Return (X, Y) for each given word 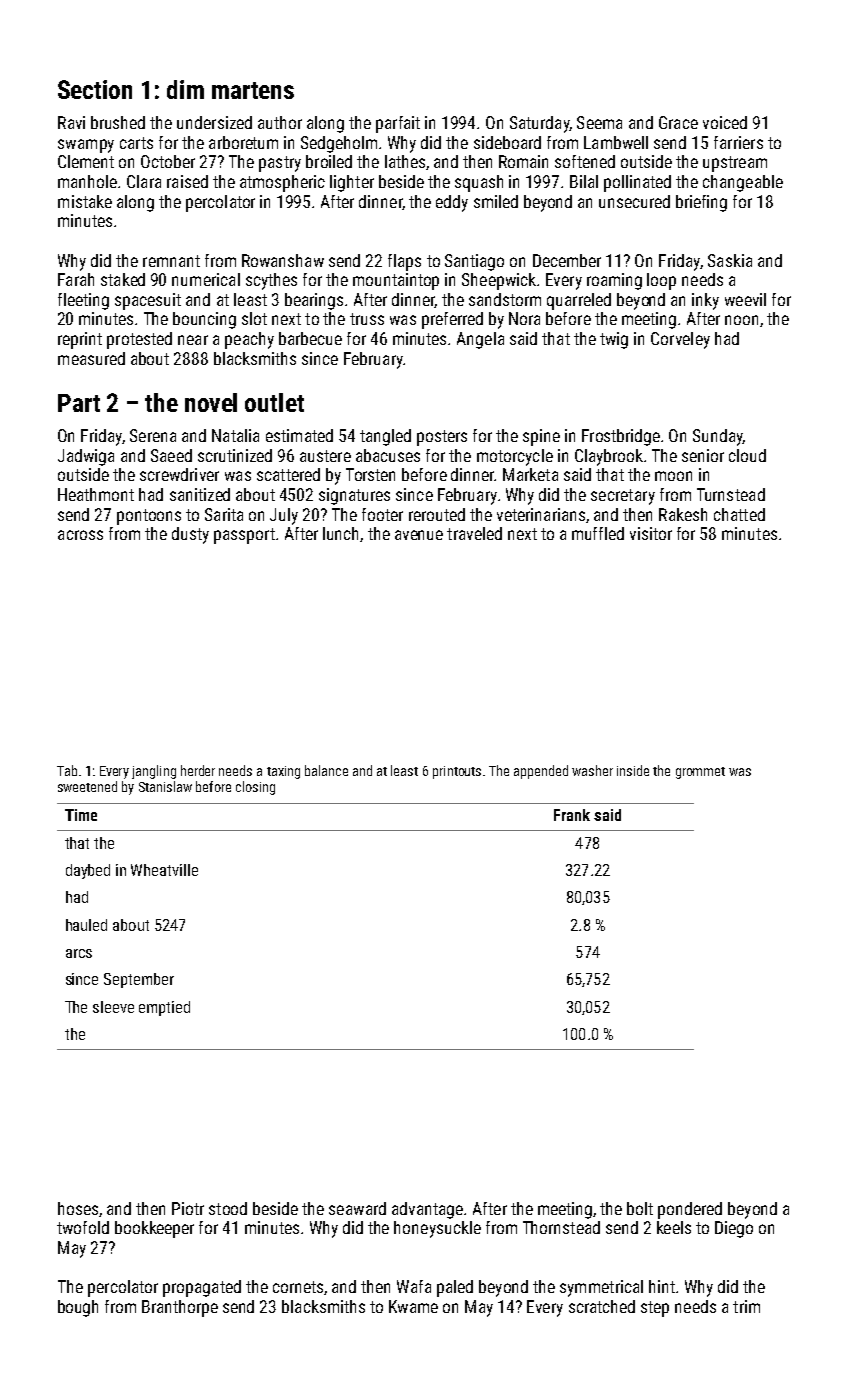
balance (326, 770)
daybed (88, 871)
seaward (357, 1208)
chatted (739, 514)
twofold (83, 1227)
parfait (398, 124)
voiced (725, 122)
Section (95, 89)
